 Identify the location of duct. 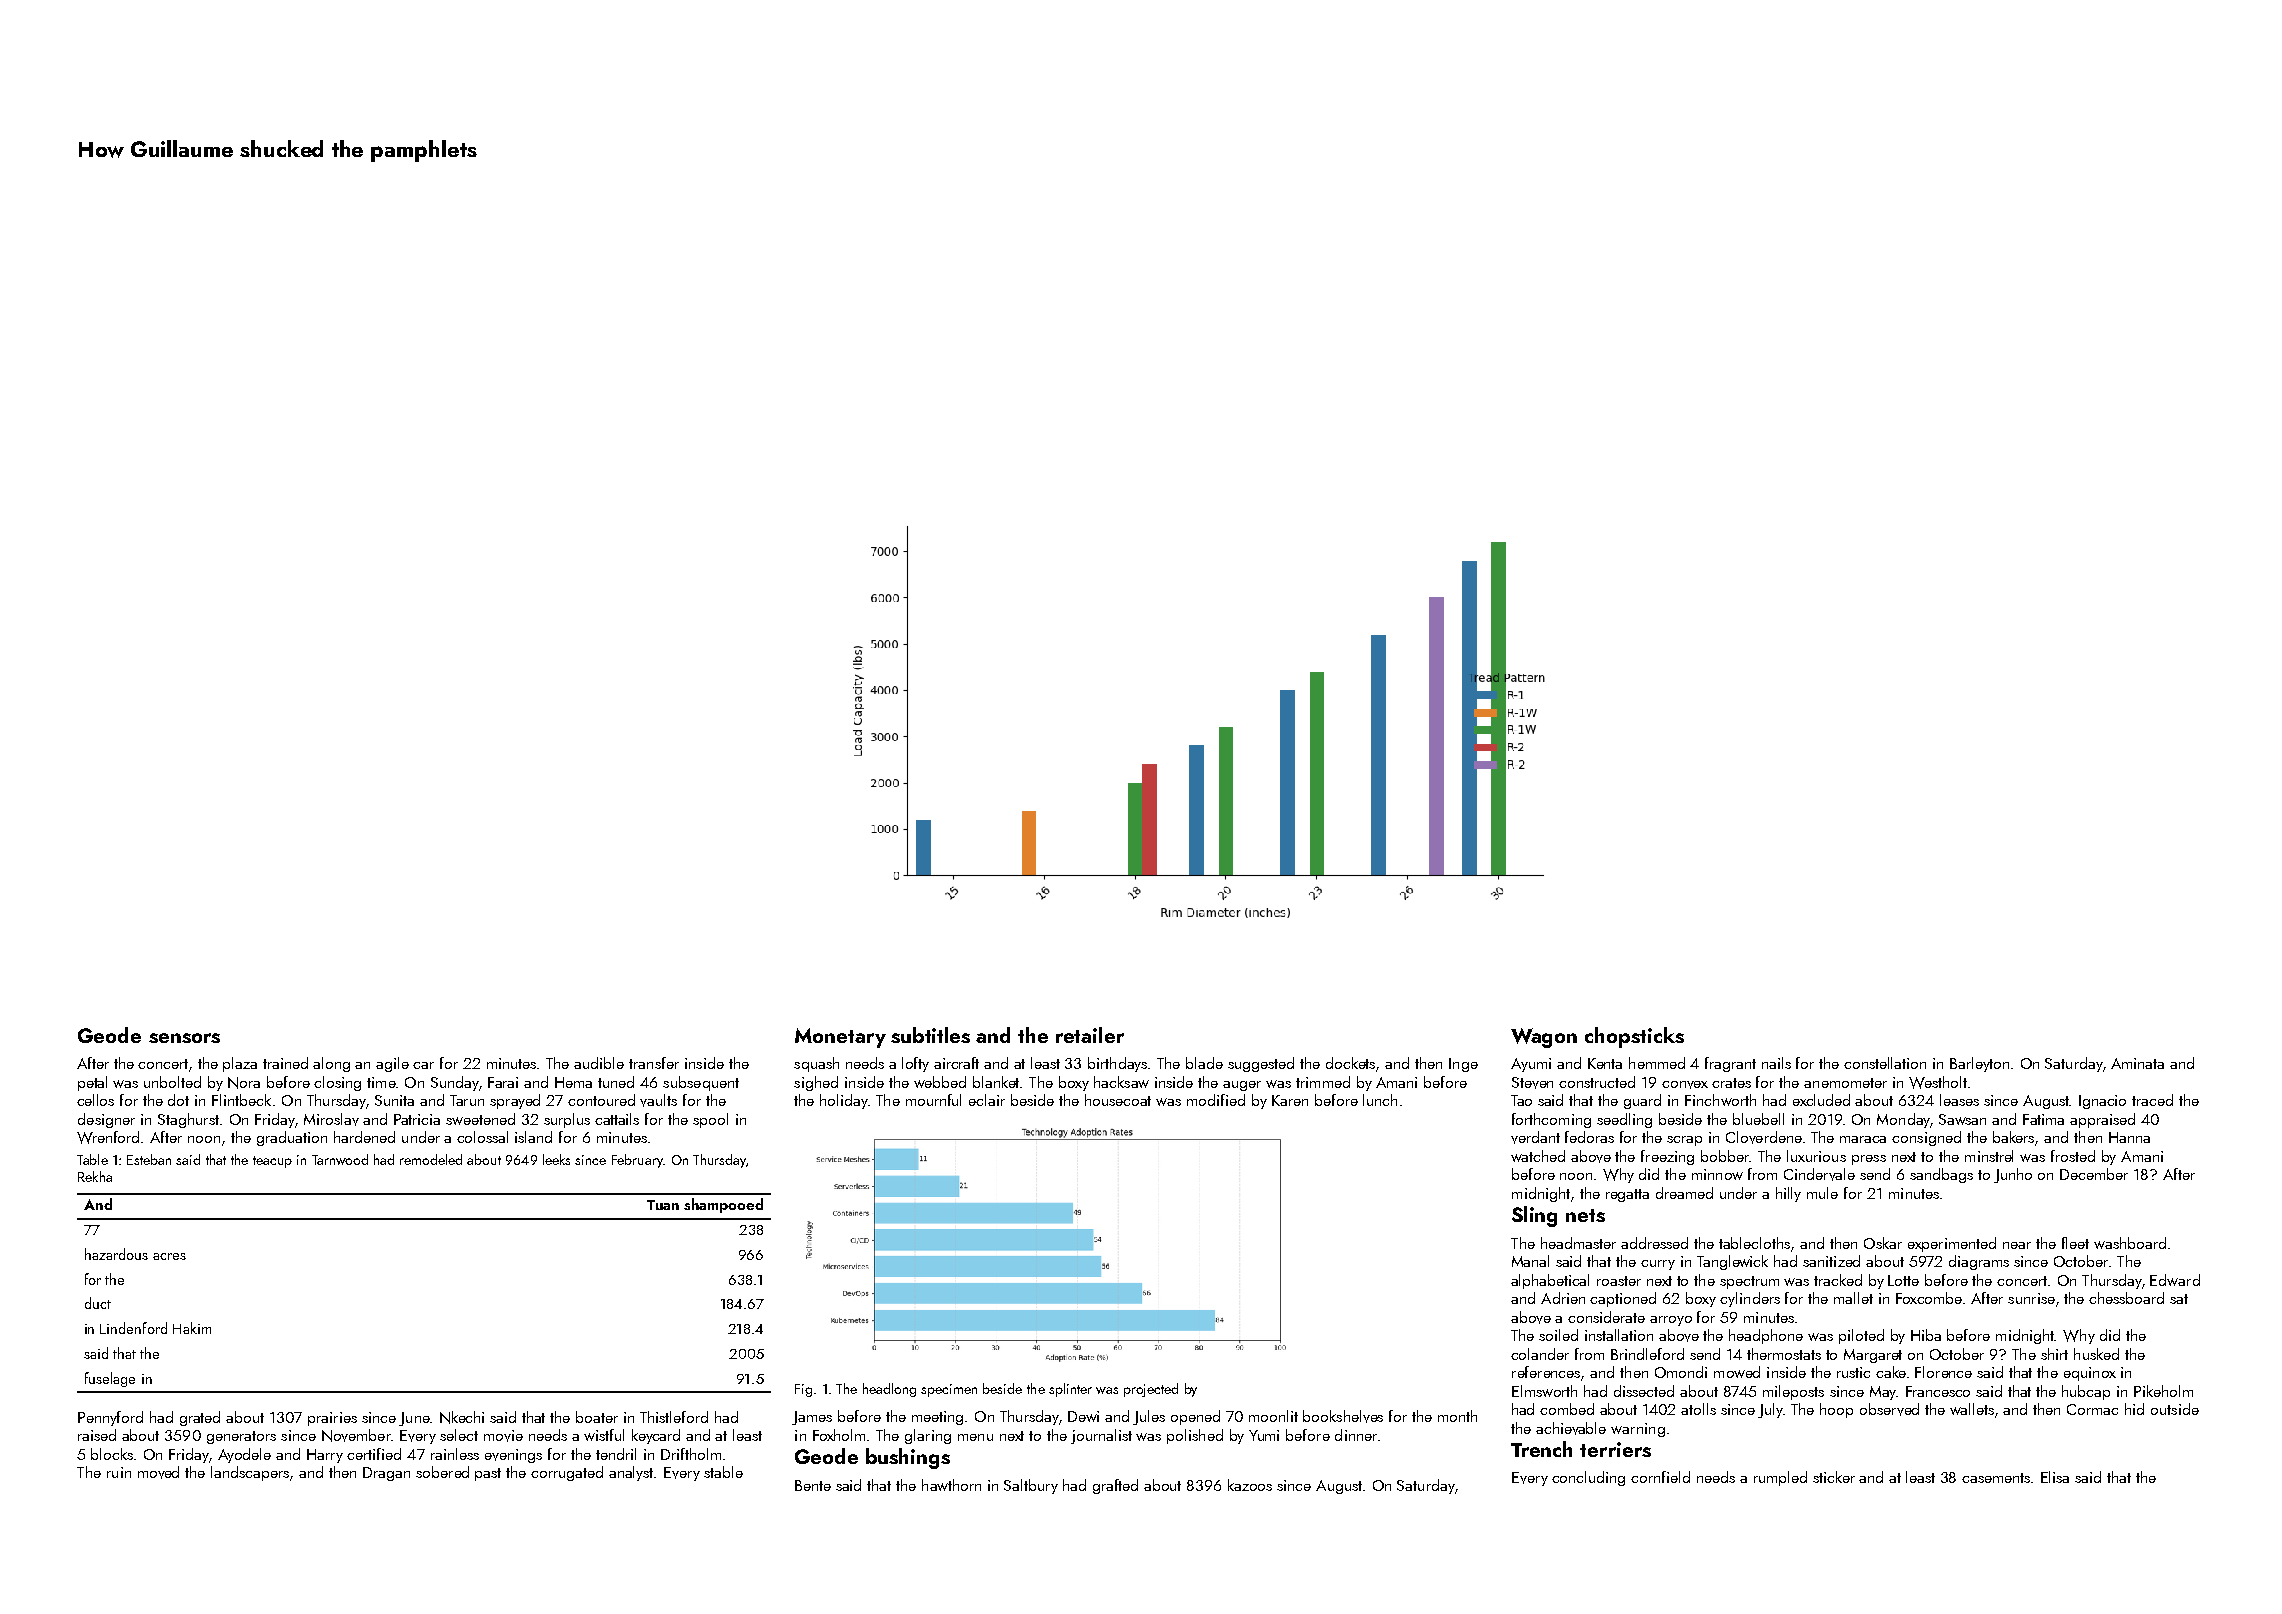
(98, 1303).
